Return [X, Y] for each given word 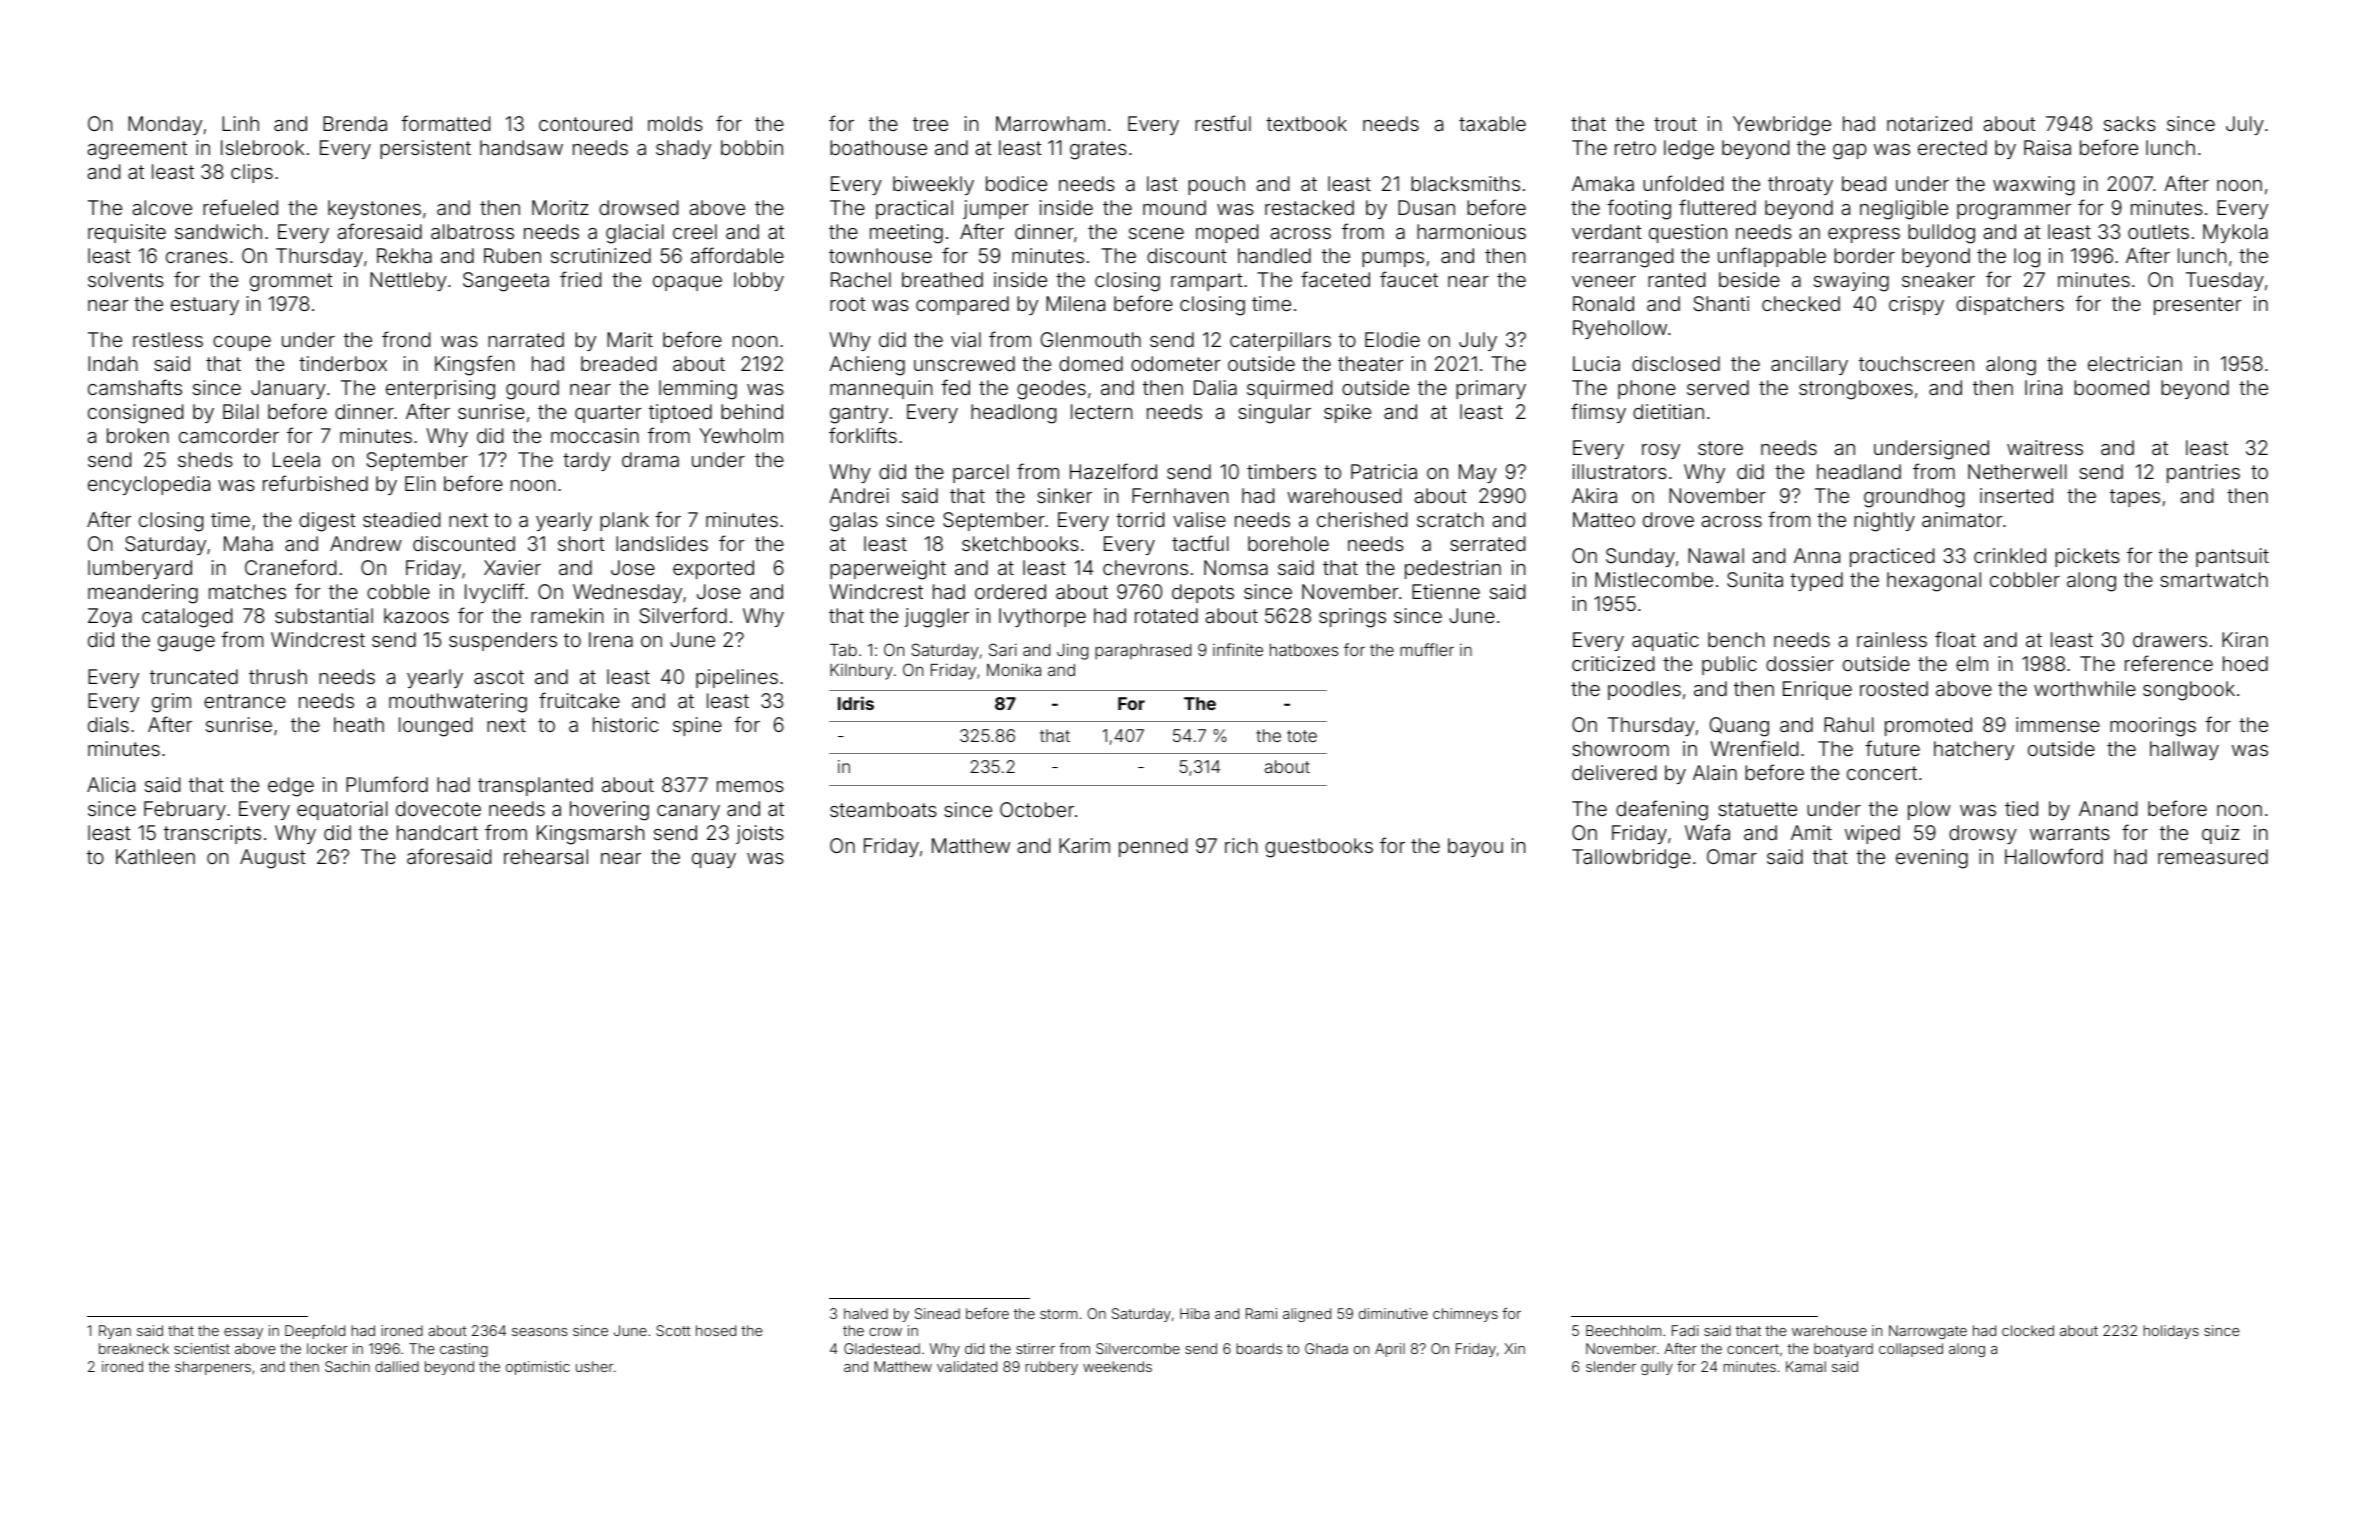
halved [866, 1313]
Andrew [366, 543]
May [1478, 473]
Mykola [2235, 233]
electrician [2135, 363]
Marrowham [1050, 123]
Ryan [115, 1332]
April [1390, 1350]
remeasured [2213, 856]
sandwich [218, 231]
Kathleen [155, 856]
